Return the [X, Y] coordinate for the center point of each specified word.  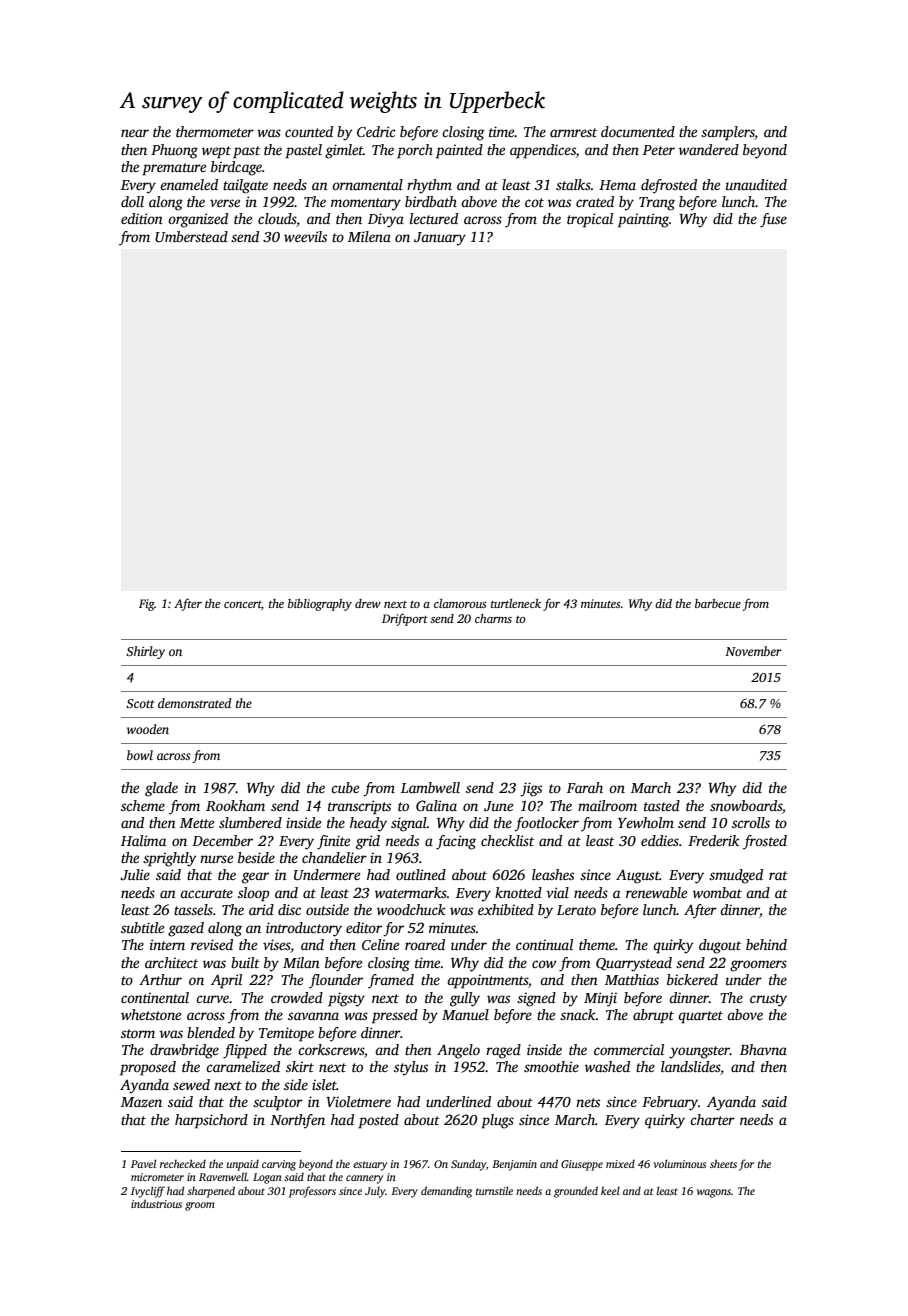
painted [459, 151]
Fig [147, 605]
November [753, 651]
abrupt [653, 1016]
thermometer [215, 131]
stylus [411, 1068]
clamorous [460, 603]
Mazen [141, 1102]
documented [638, 131]
